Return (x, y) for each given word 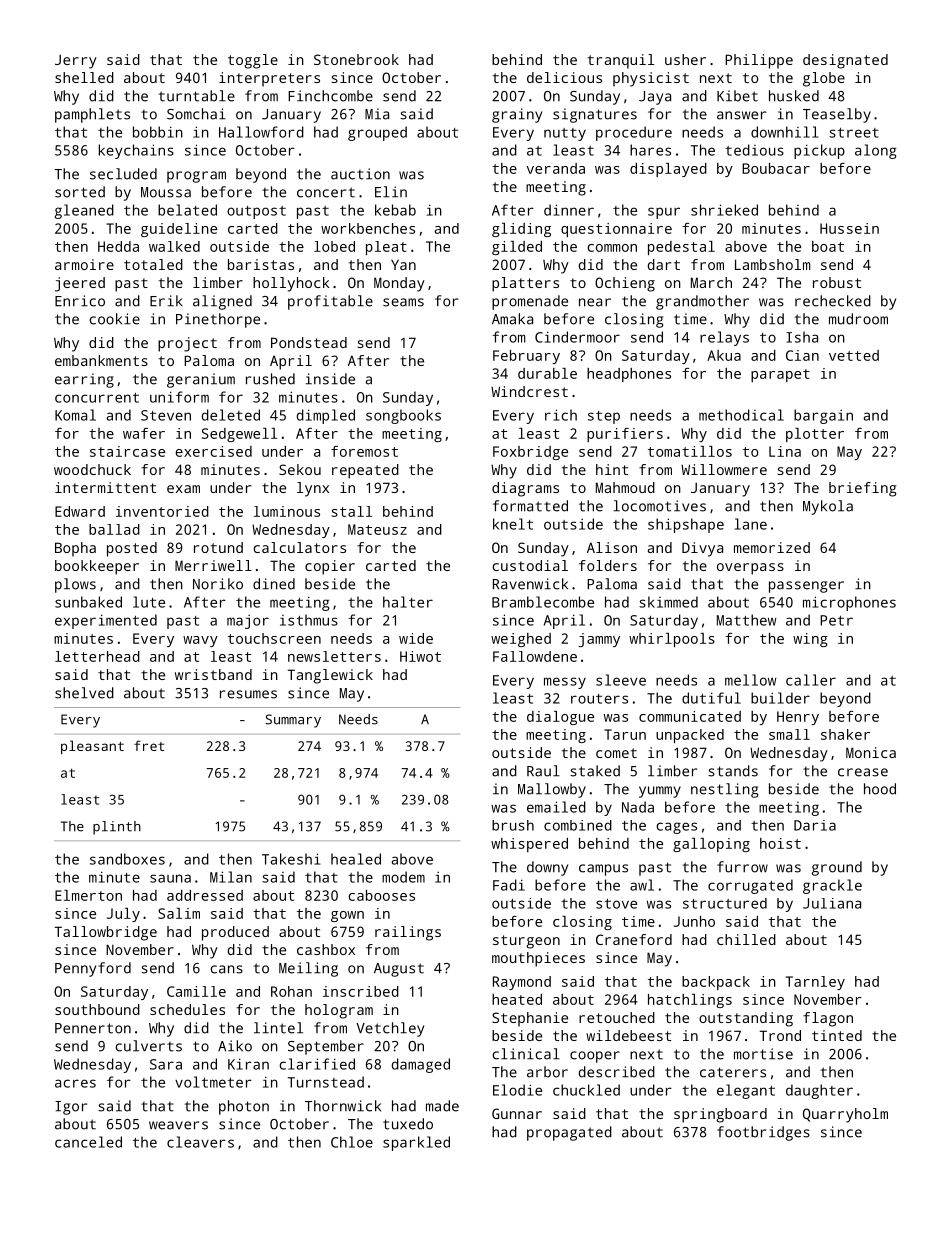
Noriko (218, 584)
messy (565, 683)
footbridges (763, 1133)
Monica (871, 752)
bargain (823, 416)
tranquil (621, 61)
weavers (178, 1125)
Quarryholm (845, 1115)
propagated (569, 1133)
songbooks (403, 416)
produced (235, 933)
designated (845, 61)
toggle (253, 61)
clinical (526, 1054)
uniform (179, 397)
